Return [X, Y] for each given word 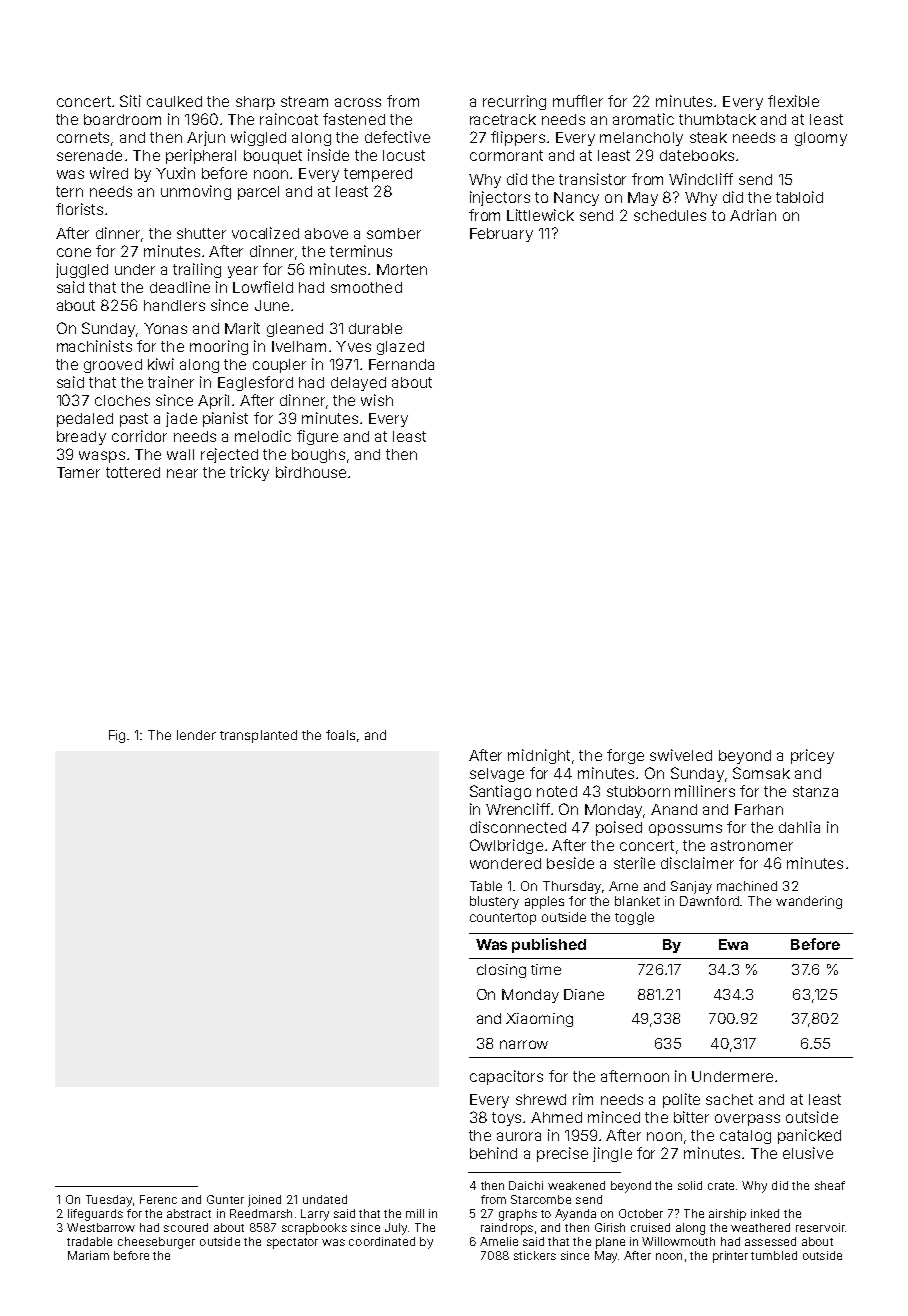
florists [79, 209]
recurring [514, 102]
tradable [89, 1241]
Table [486, 886]
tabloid [799, 197]
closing [501, 971]
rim [583, 1099]
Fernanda [401, 364]
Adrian [753, 215]
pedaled [85, 420]
